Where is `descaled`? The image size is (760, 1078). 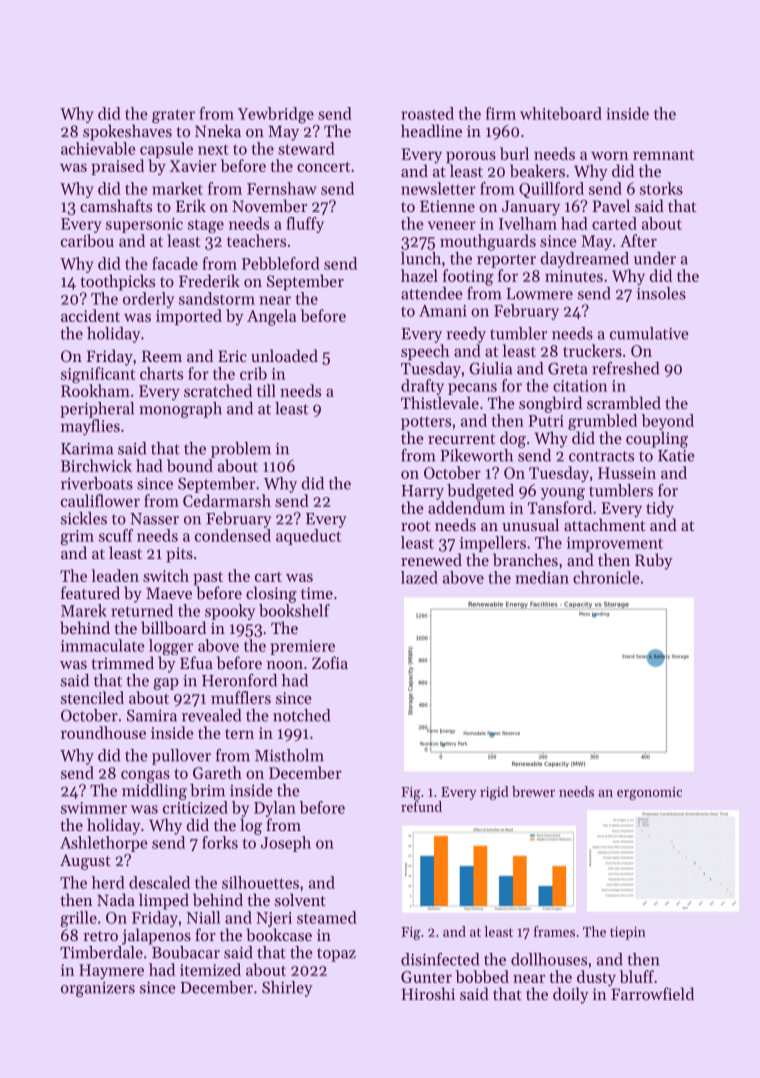 descaled is located at coordinates (159, 882).
